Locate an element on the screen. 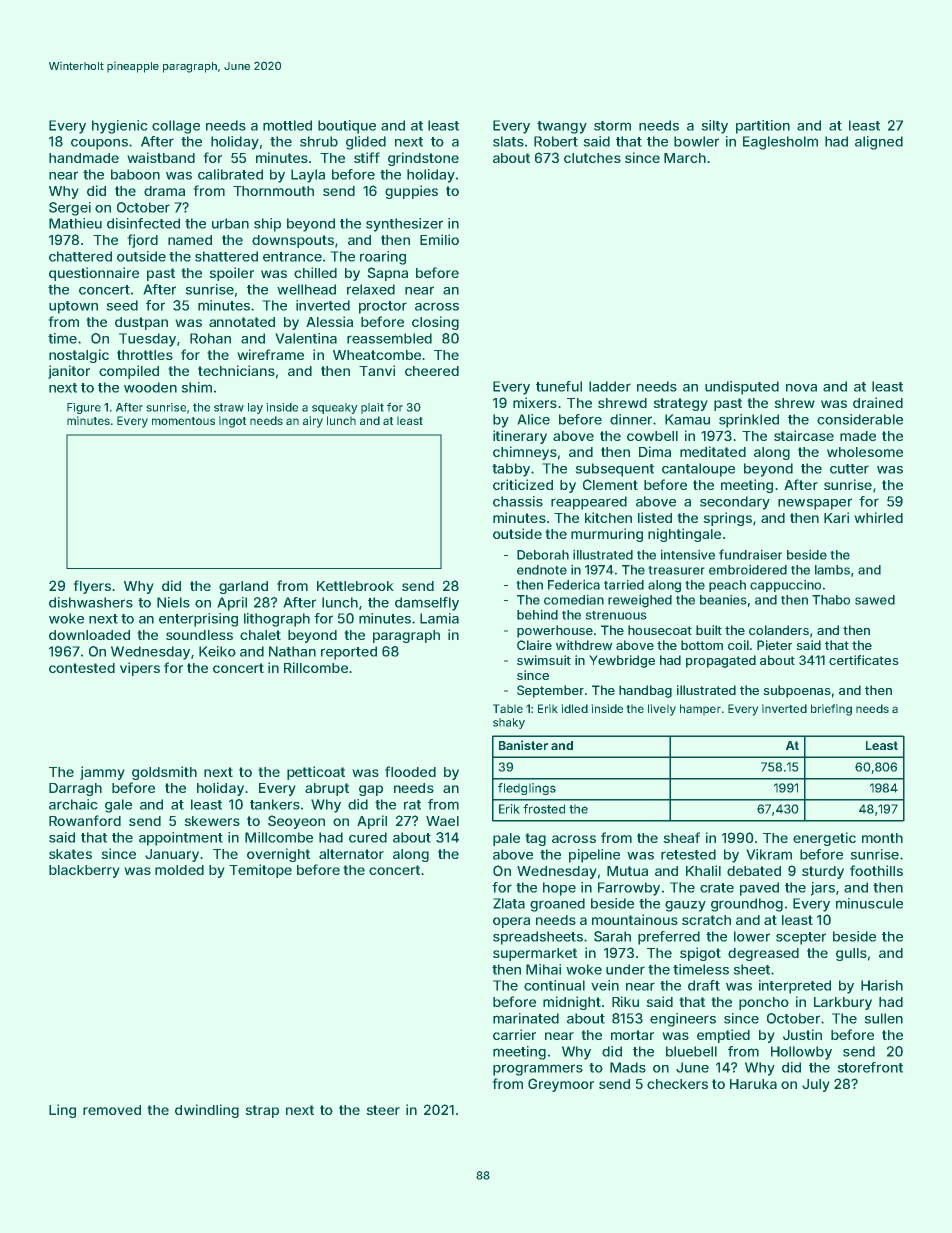 This screenshot has height=1233, width=952. month is located at coordinates (882, 838).
